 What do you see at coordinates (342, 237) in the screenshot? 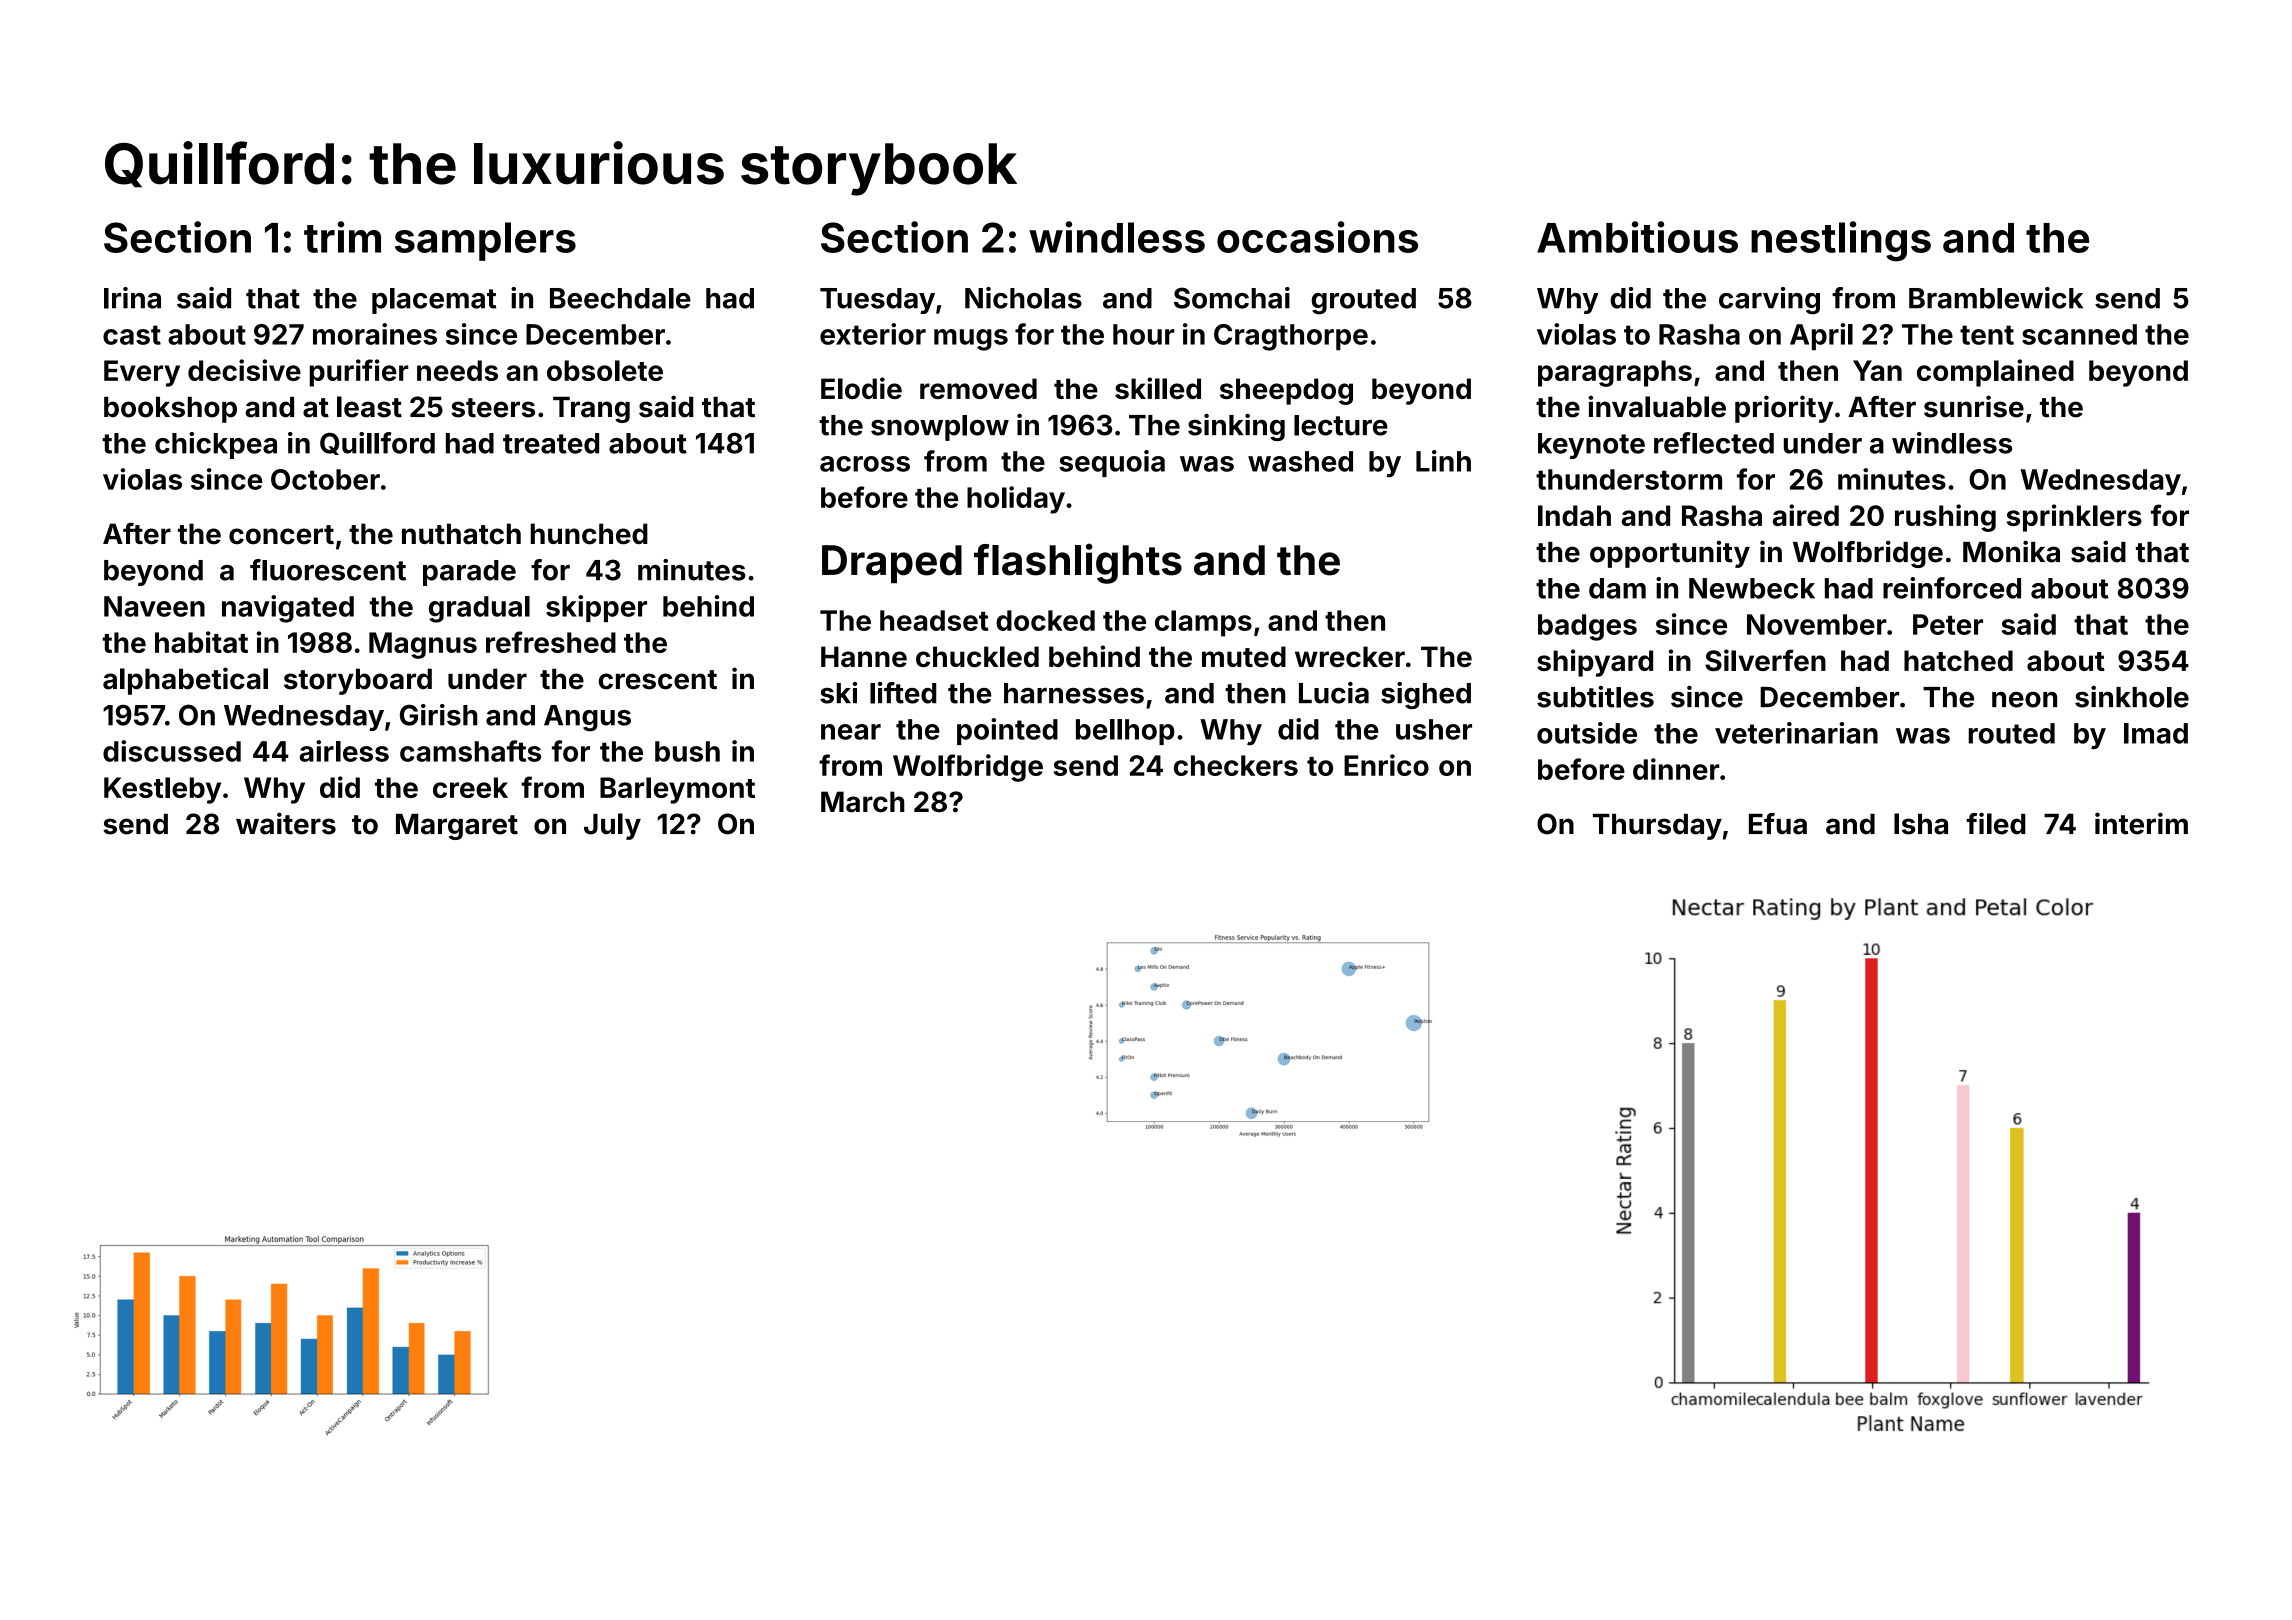
I see `trim` at bounding box center [342, 237].
